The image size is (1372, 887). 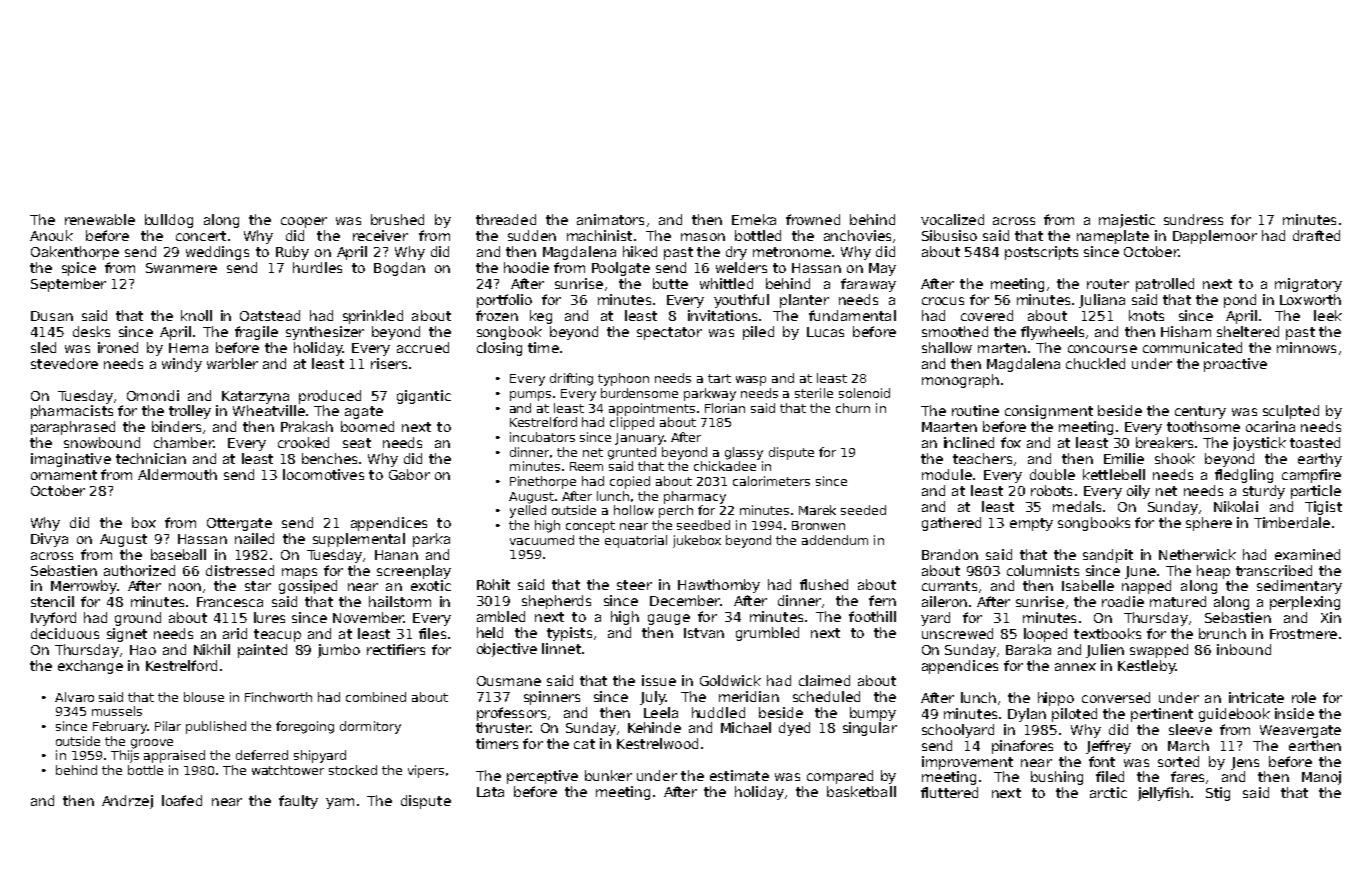 I want to click on locomotives, so click(x=323, y=474).
